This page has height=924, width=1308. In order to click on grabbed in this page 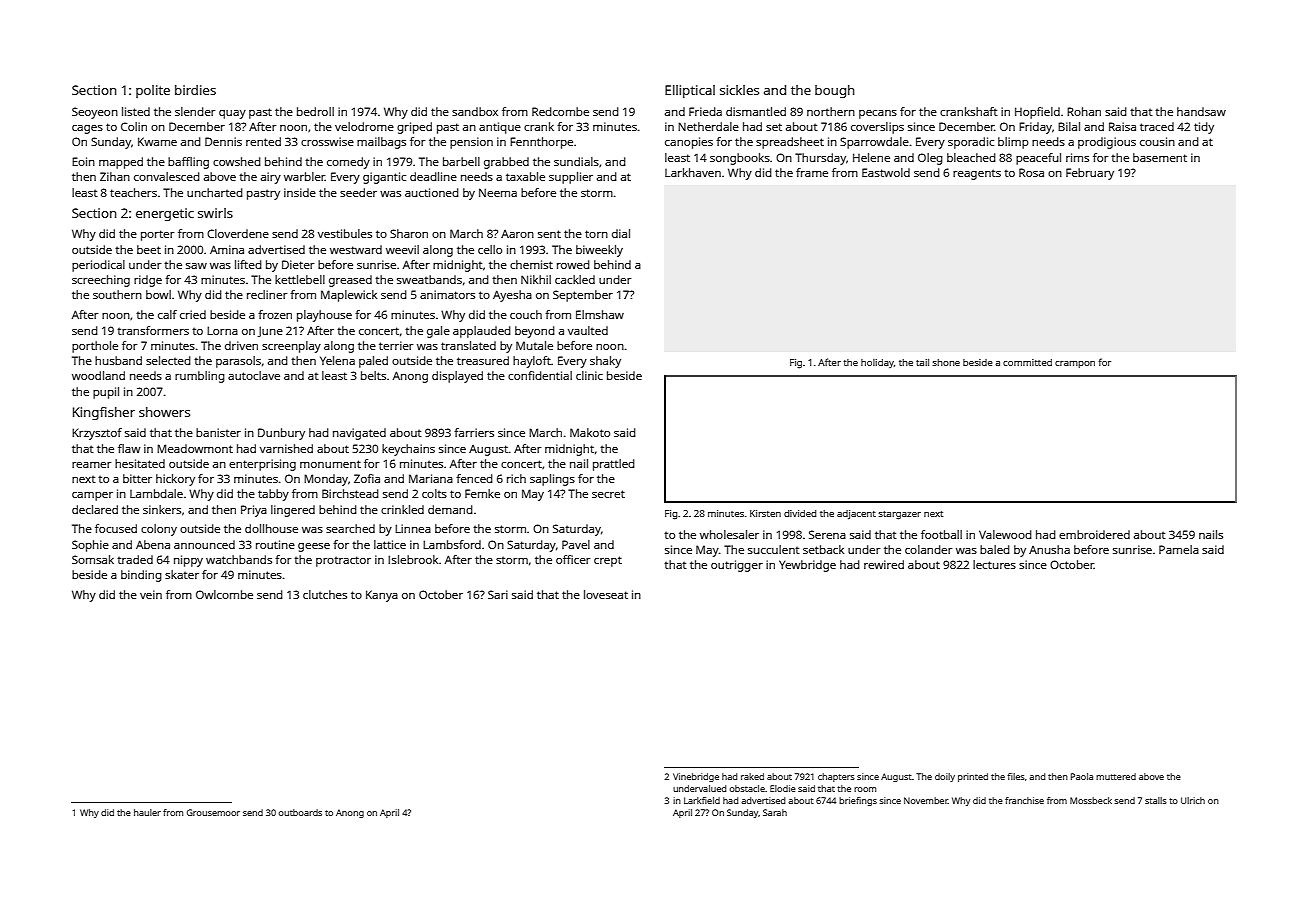, I will do `click(506, 163)`.
